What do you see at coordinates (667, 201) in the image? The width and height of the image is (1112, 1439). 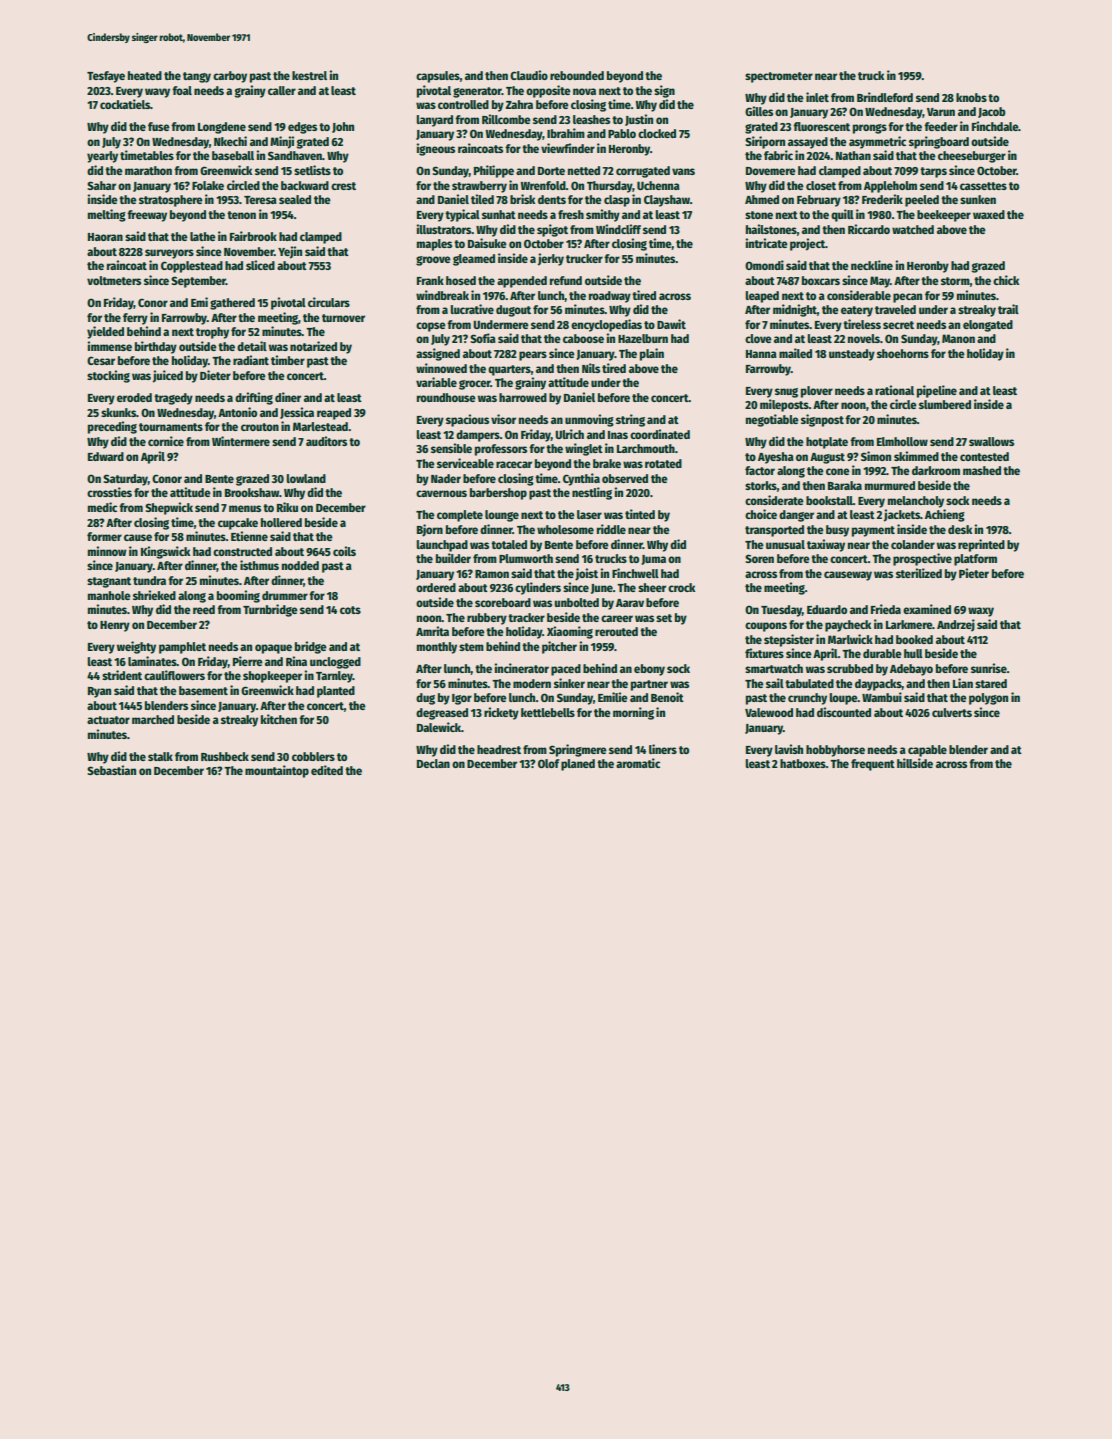 I see `Clayshaw` at bounding box center [667, 201].
